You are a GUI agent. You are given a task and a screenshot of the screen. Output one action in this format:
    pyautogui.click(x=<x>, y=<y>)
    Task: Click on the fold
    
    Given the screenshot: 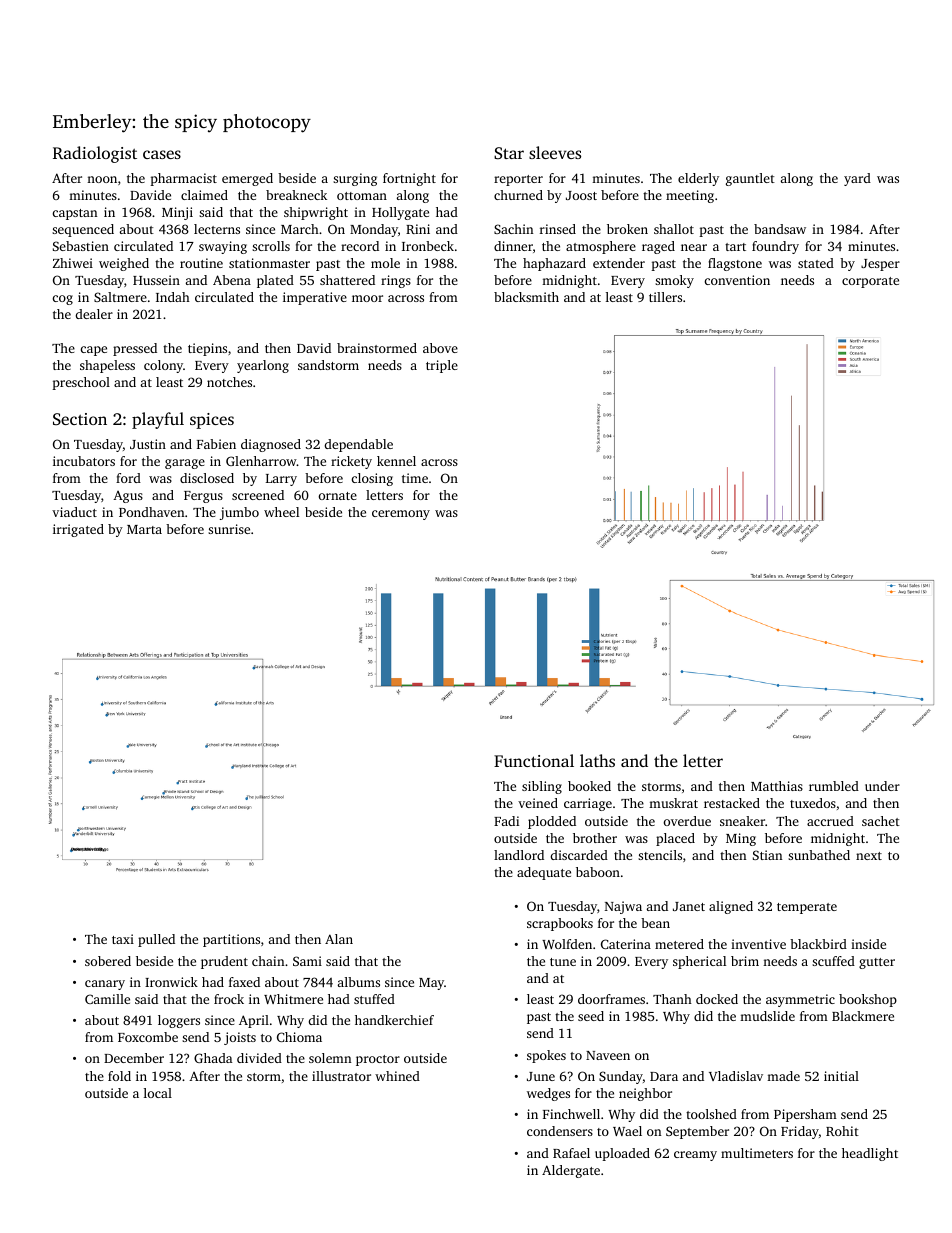 What is the action you would take?
    pyautogui.click(x=119, y=1076)
